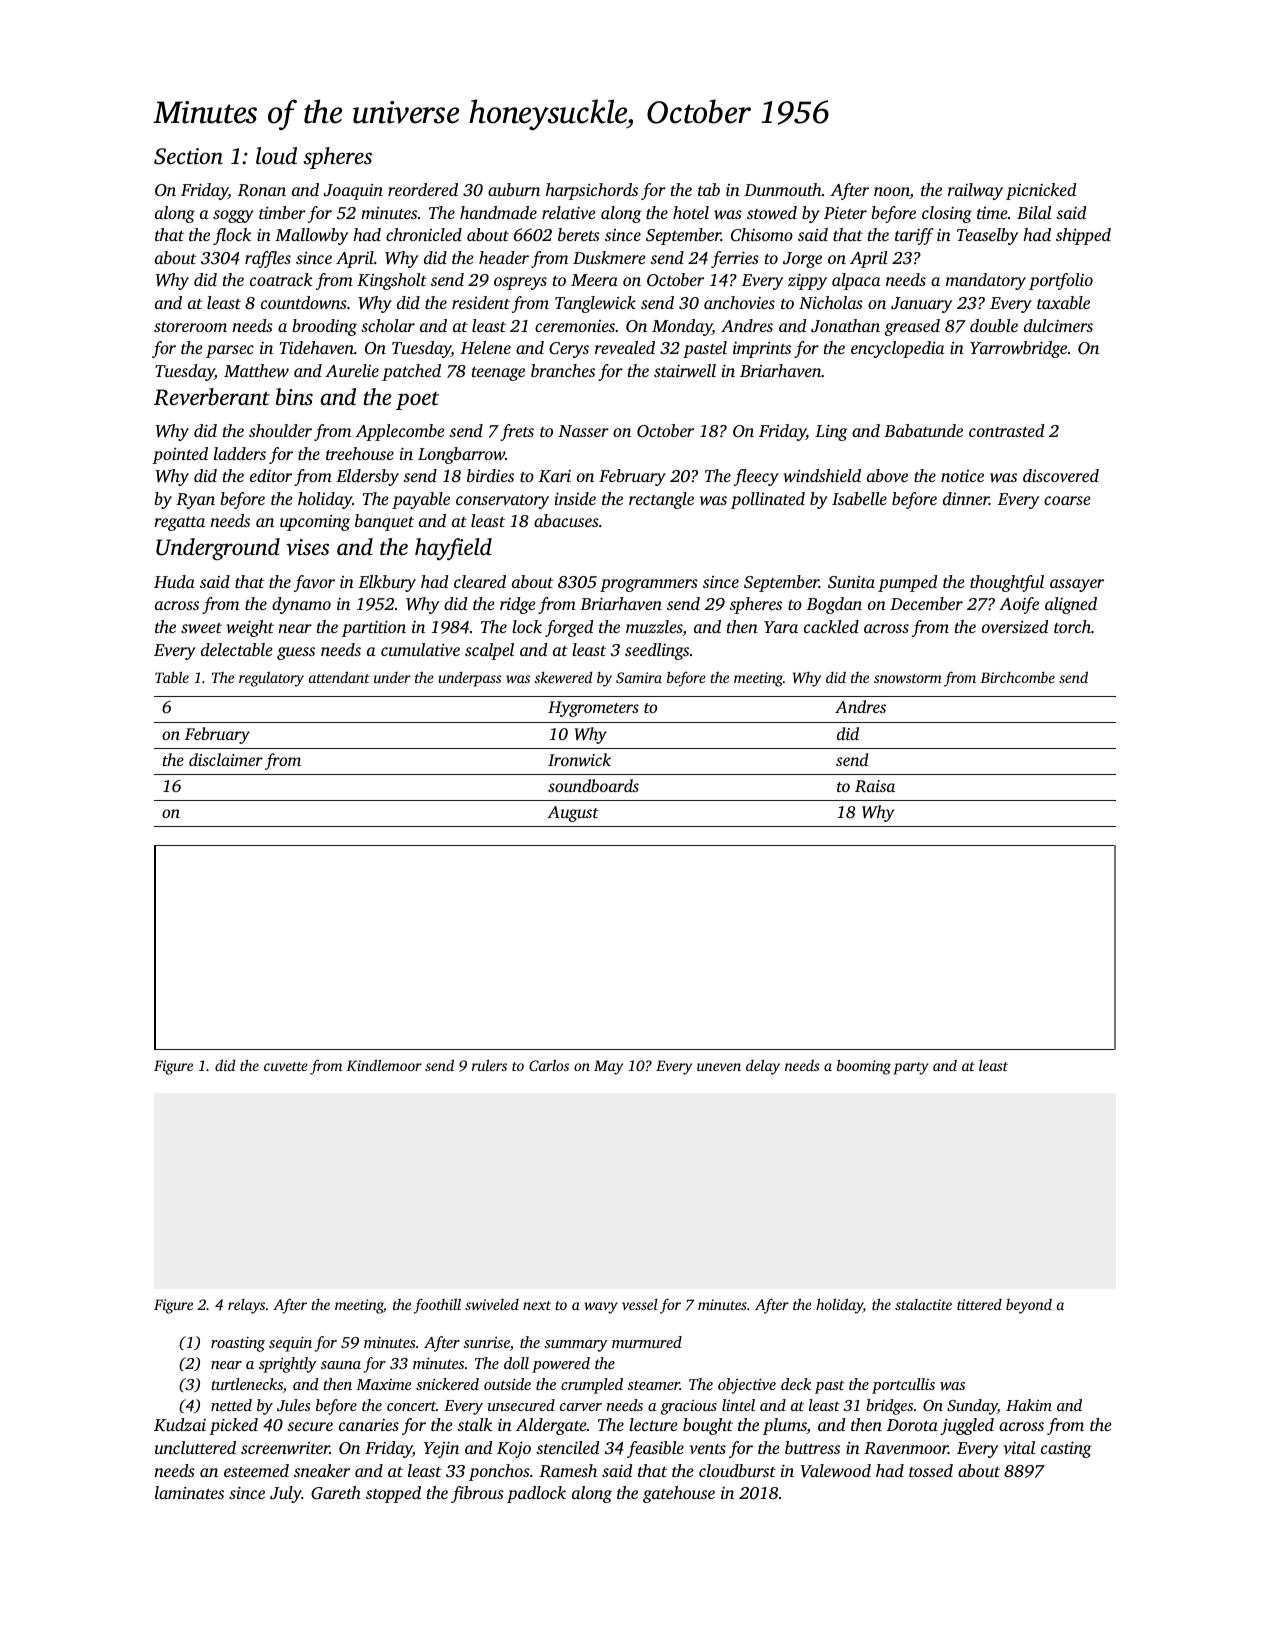 The image size is (1270, 1644). What do you see at coordinates (583, 431) in the screenshot?
I see `Nasser` at bounding box center [583, 431].
